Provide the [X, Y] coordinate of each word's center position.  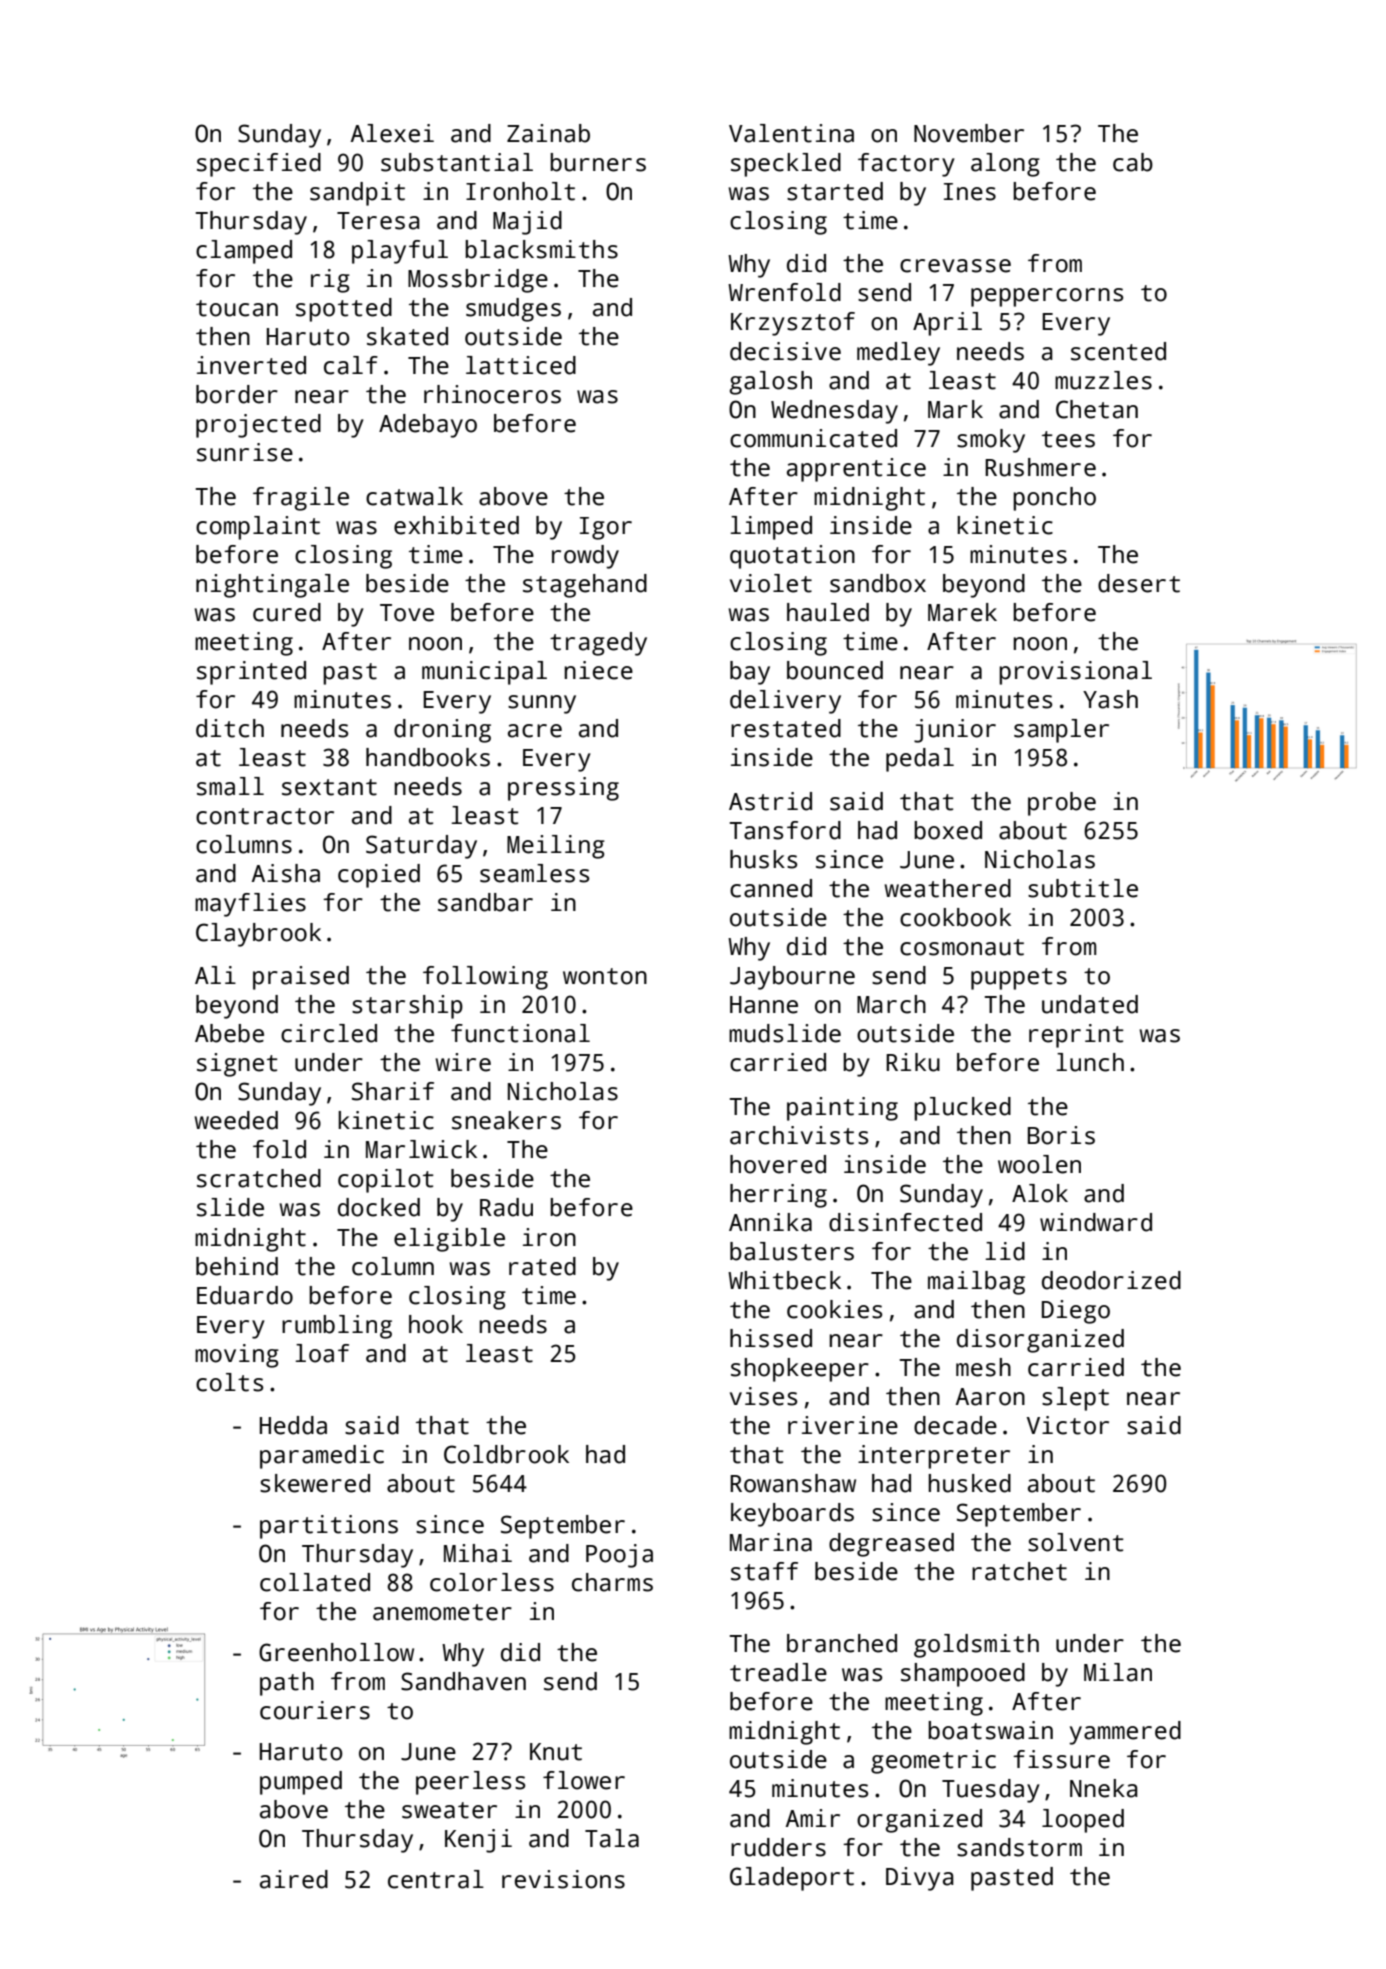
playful [400, 252]
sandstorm [1019, 1847]
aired [294, 1879]
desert [1139, 583]
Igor [606, 528]
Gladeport [792, 1879]
